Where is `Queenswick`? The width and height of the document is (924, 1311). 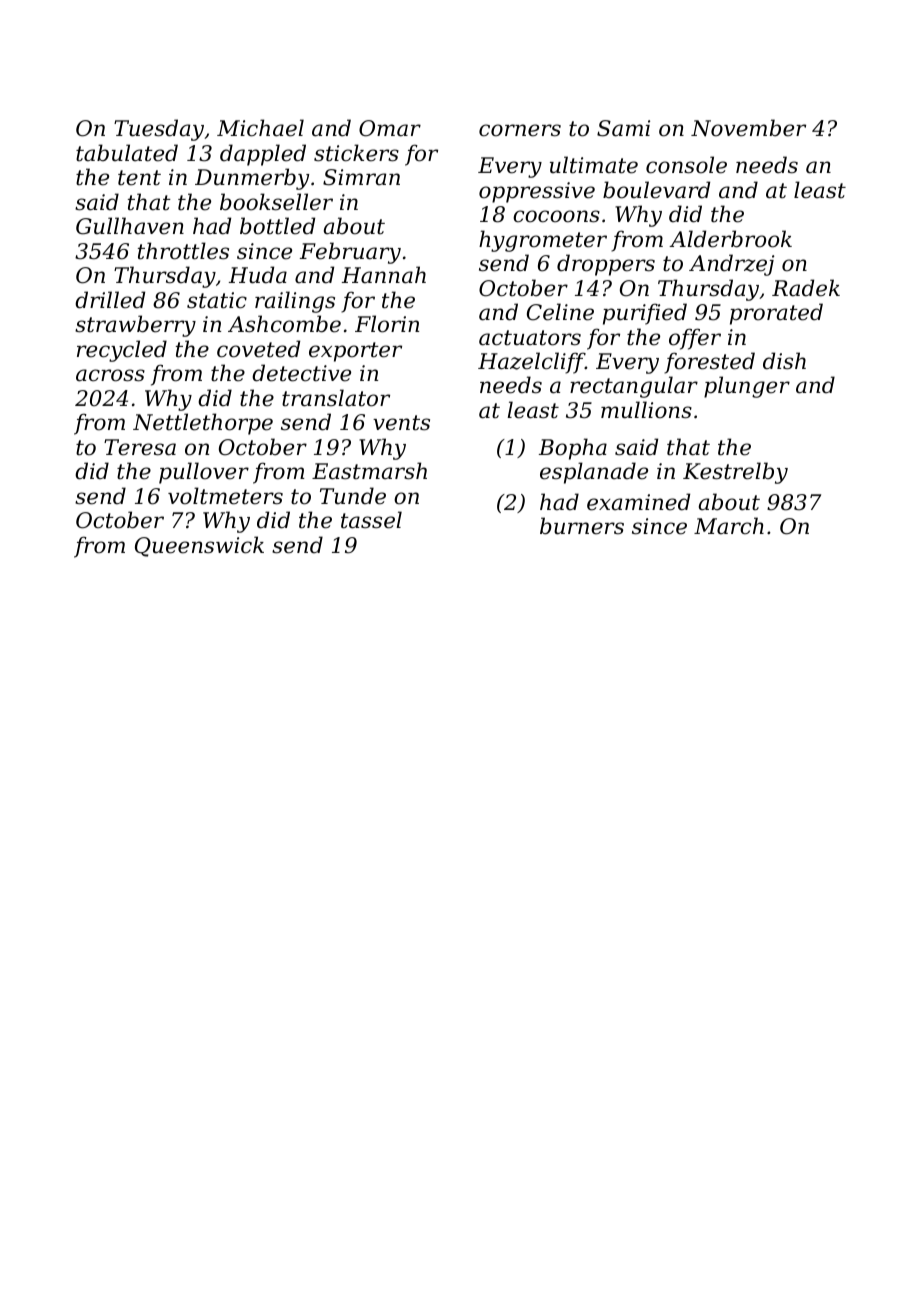 Queenswick is located at coordinates (199, 546).
